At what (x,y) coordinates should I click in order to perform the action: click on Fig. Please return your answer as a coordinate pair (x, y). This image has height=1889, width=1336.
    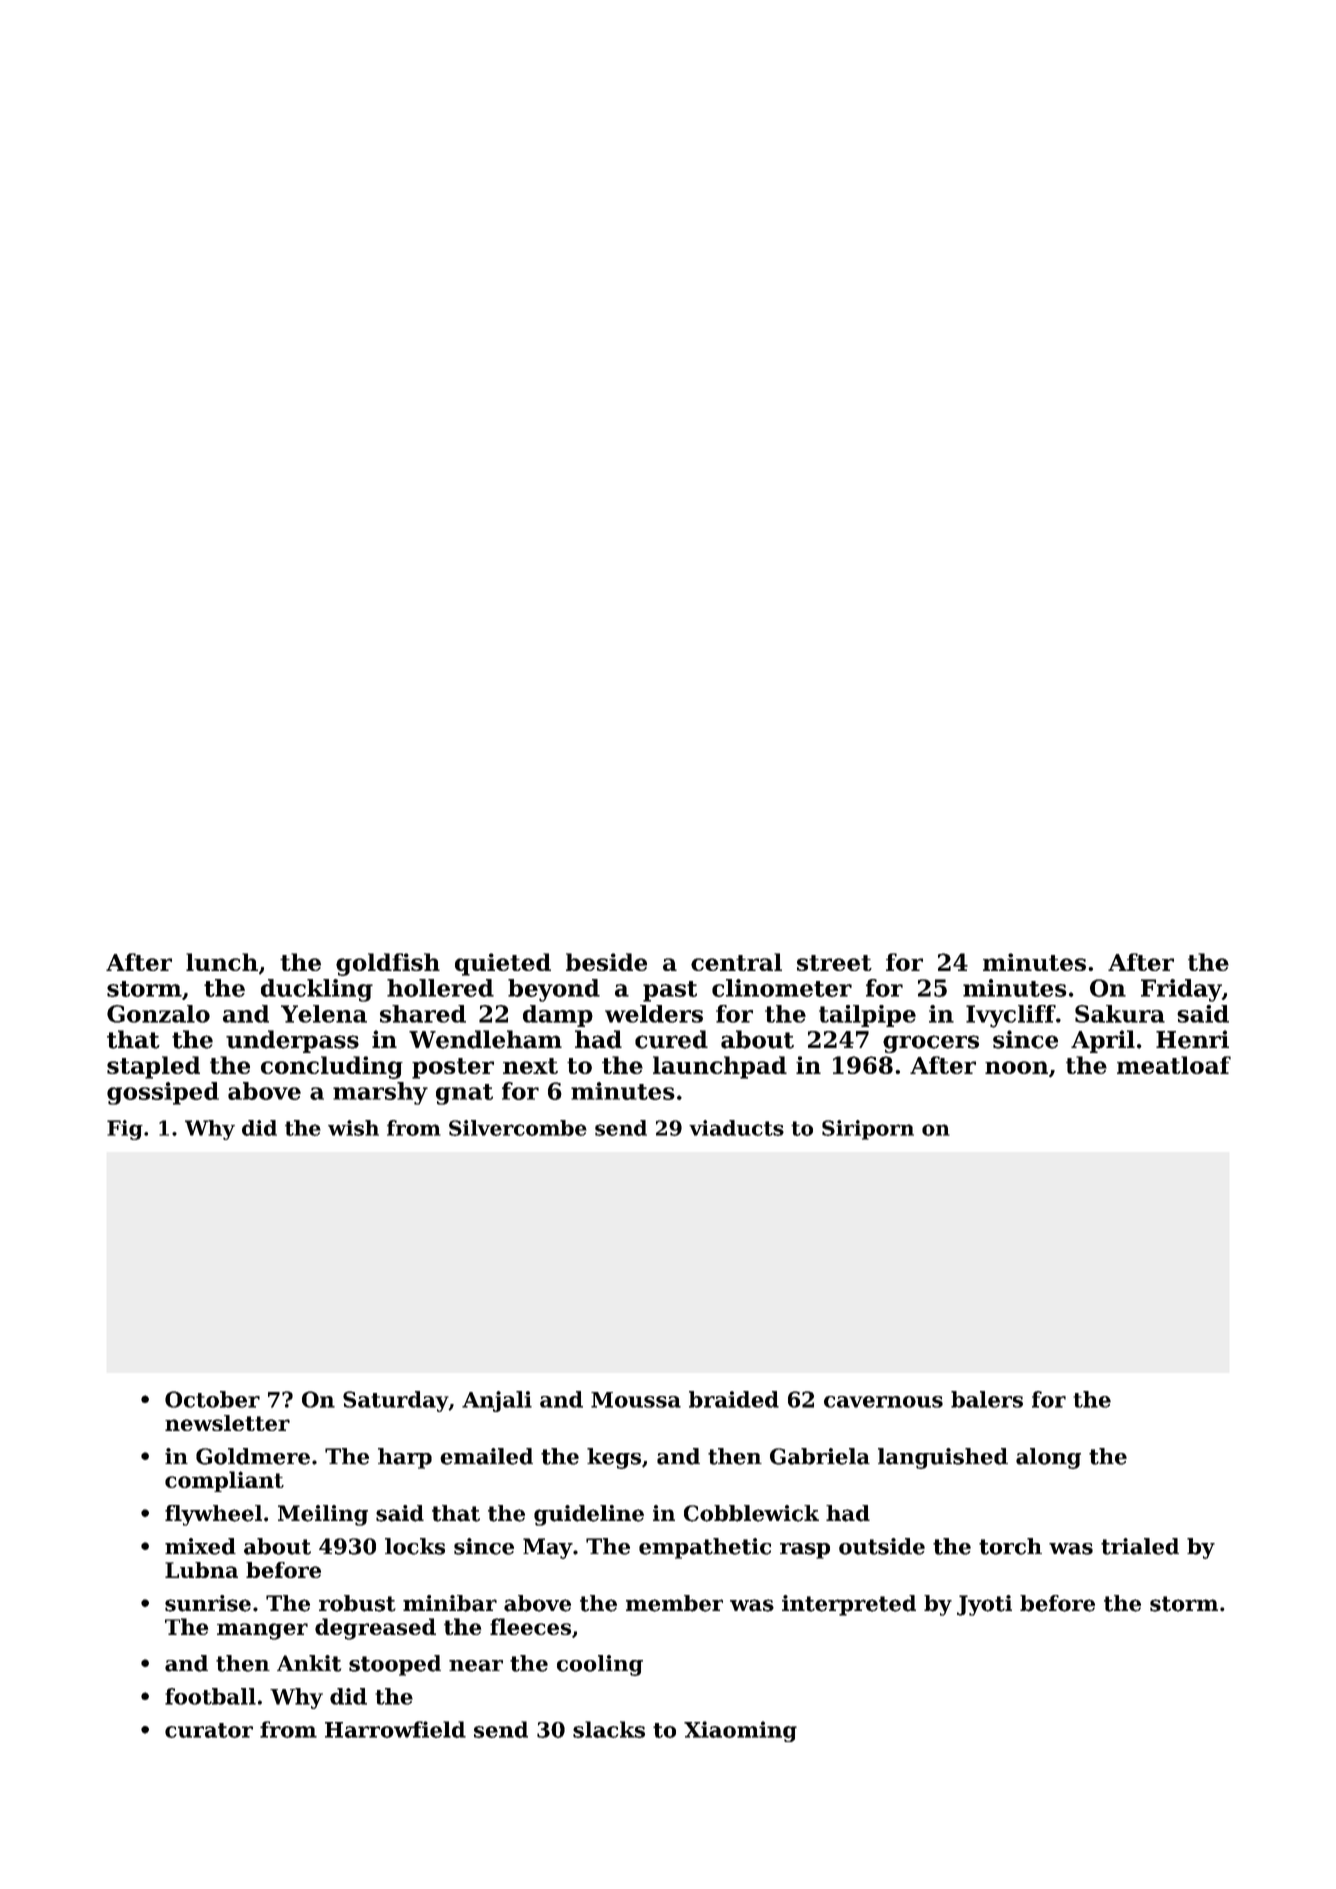
    Looking at the image, I should click on (125, 1130).
